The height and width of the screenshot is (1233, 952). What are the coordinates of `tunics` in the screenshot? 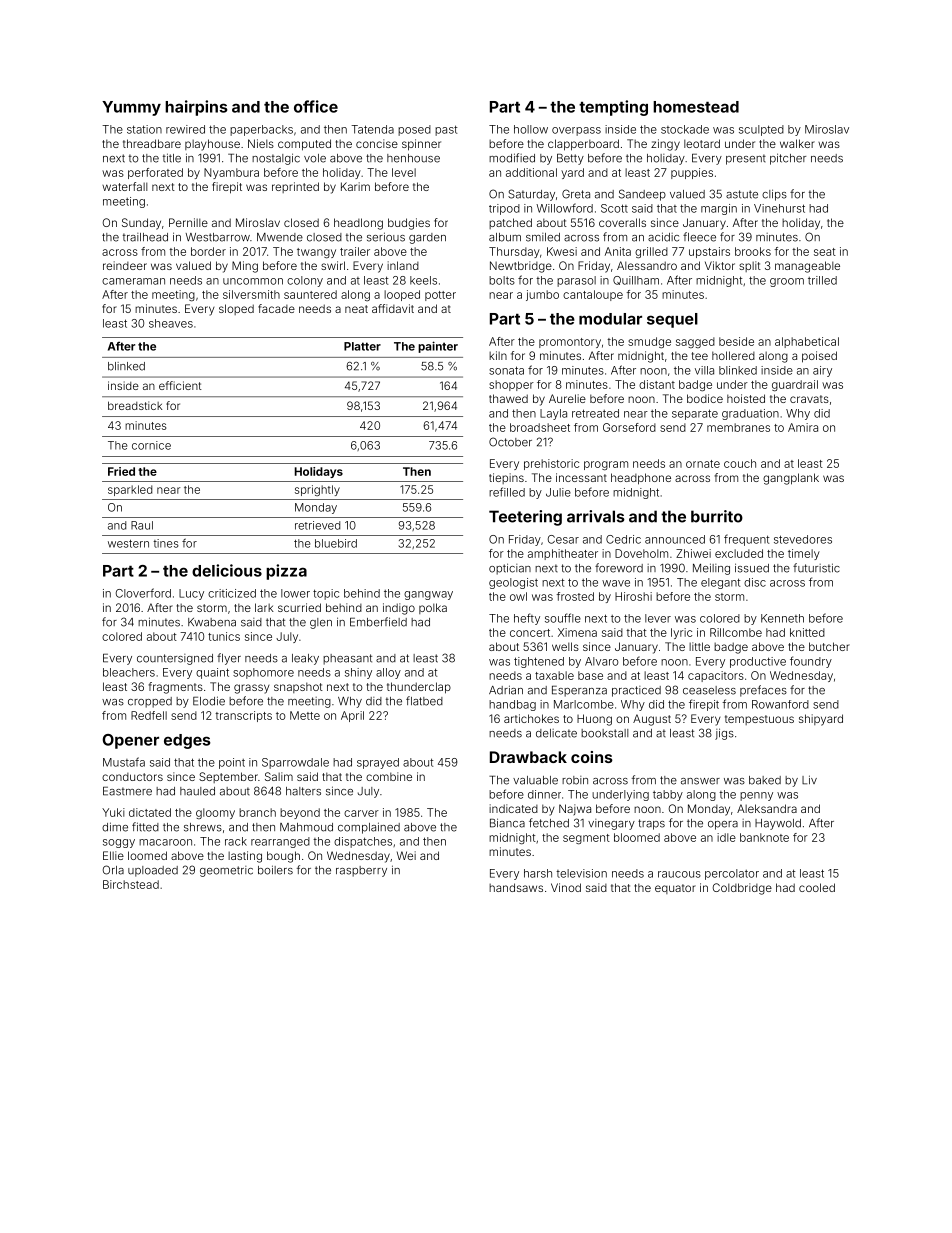 It's located at (224, 636).
